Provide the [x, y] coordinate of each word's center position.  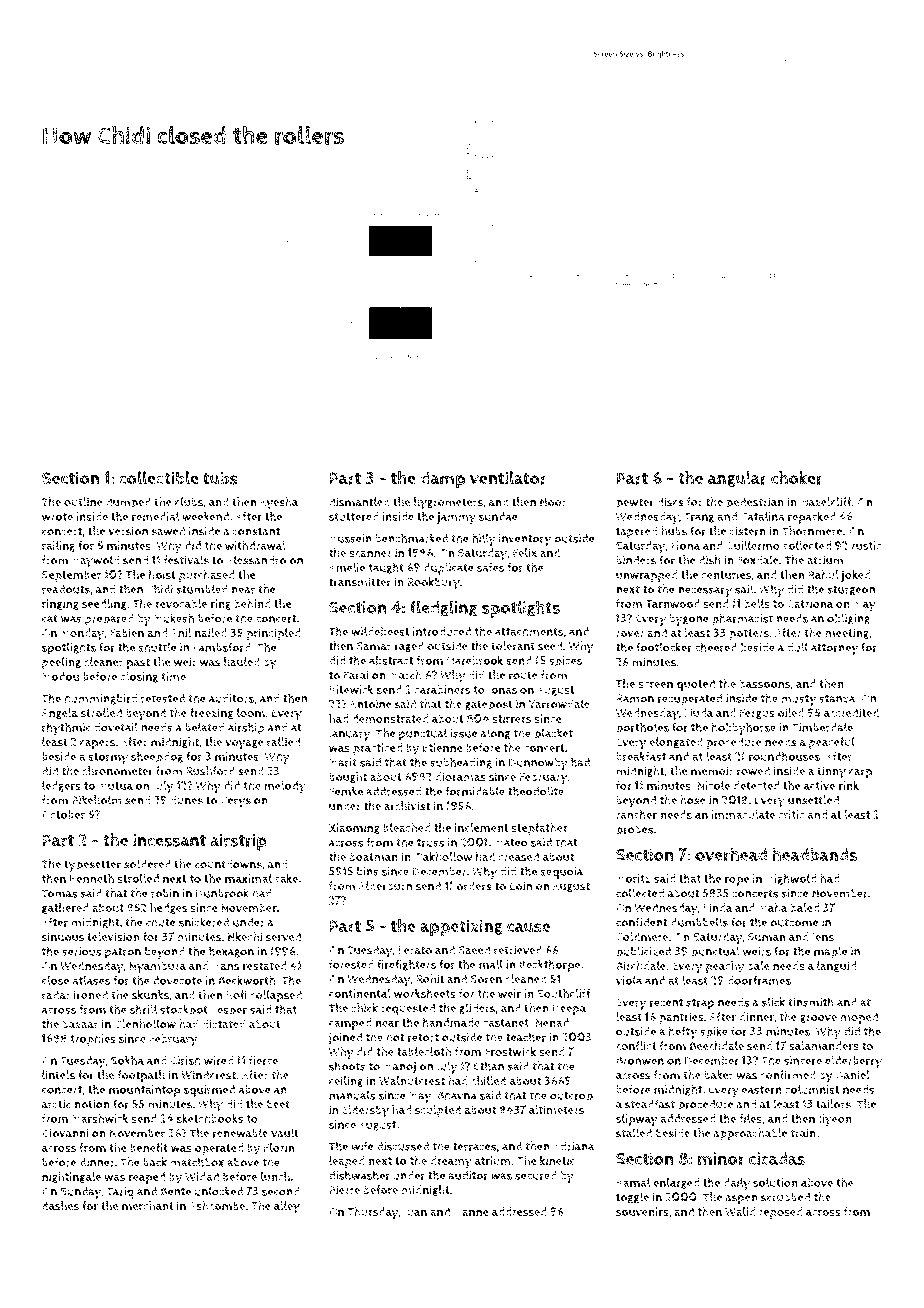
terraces [474, 1146]
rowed [753, 771]
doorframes [759, 980]
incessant [169, 840]
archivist [407, 806]
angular [737, 479]
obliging [848, 619]
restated [265, 966]
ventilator [508, 478]
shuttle [157, 647]
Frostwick [510, 1052]
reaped [147, 1178]
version [128, 531]
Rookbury [433, 583]
